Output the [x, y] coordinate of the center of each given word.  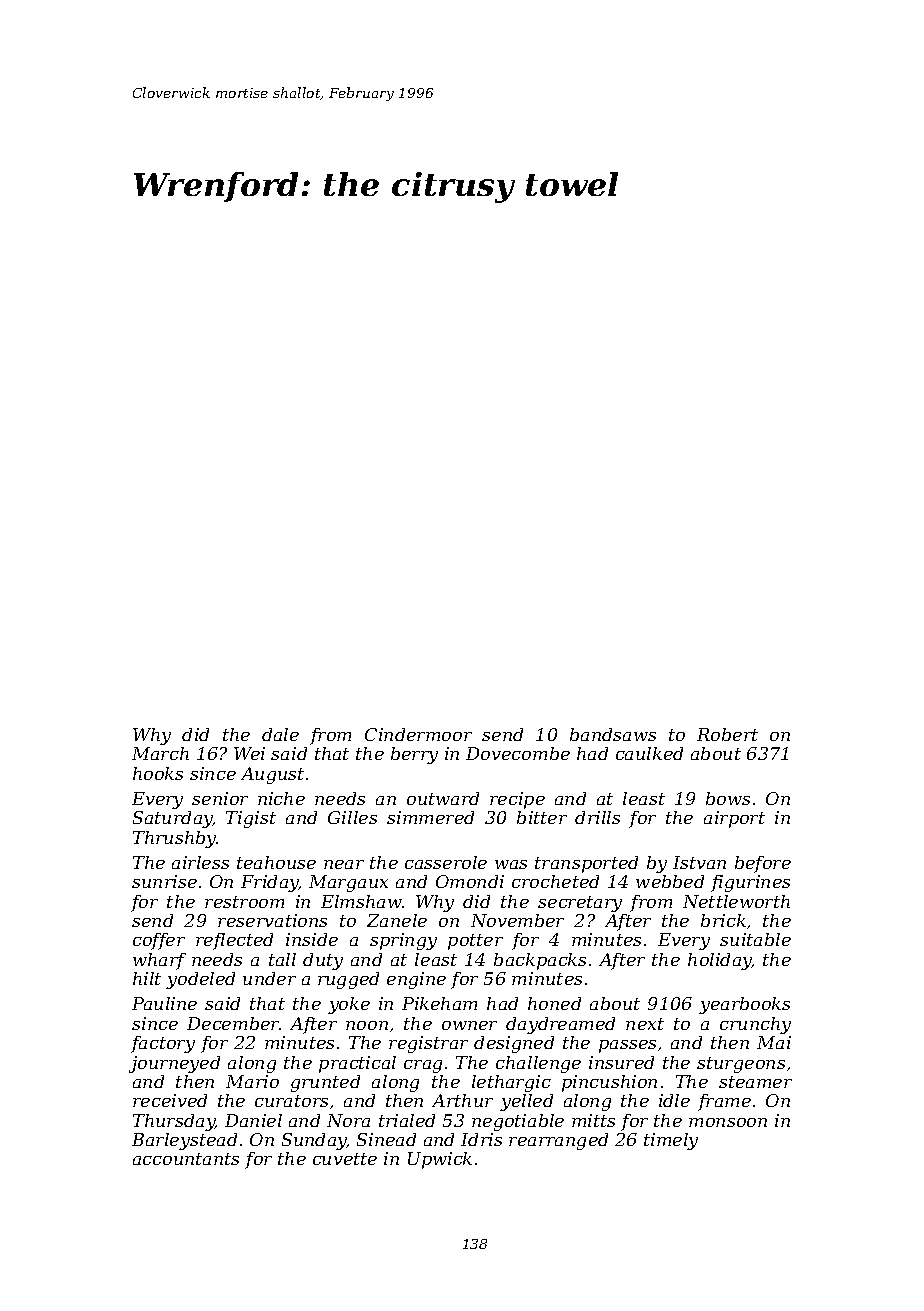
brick [723, 920]
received [170, 1100]
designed [514, 1044]
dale [280, 734]
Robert [727, 734]
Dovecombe [518, 753]
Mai [774, 1042]
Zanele [397, 920]
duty [323, 961]
